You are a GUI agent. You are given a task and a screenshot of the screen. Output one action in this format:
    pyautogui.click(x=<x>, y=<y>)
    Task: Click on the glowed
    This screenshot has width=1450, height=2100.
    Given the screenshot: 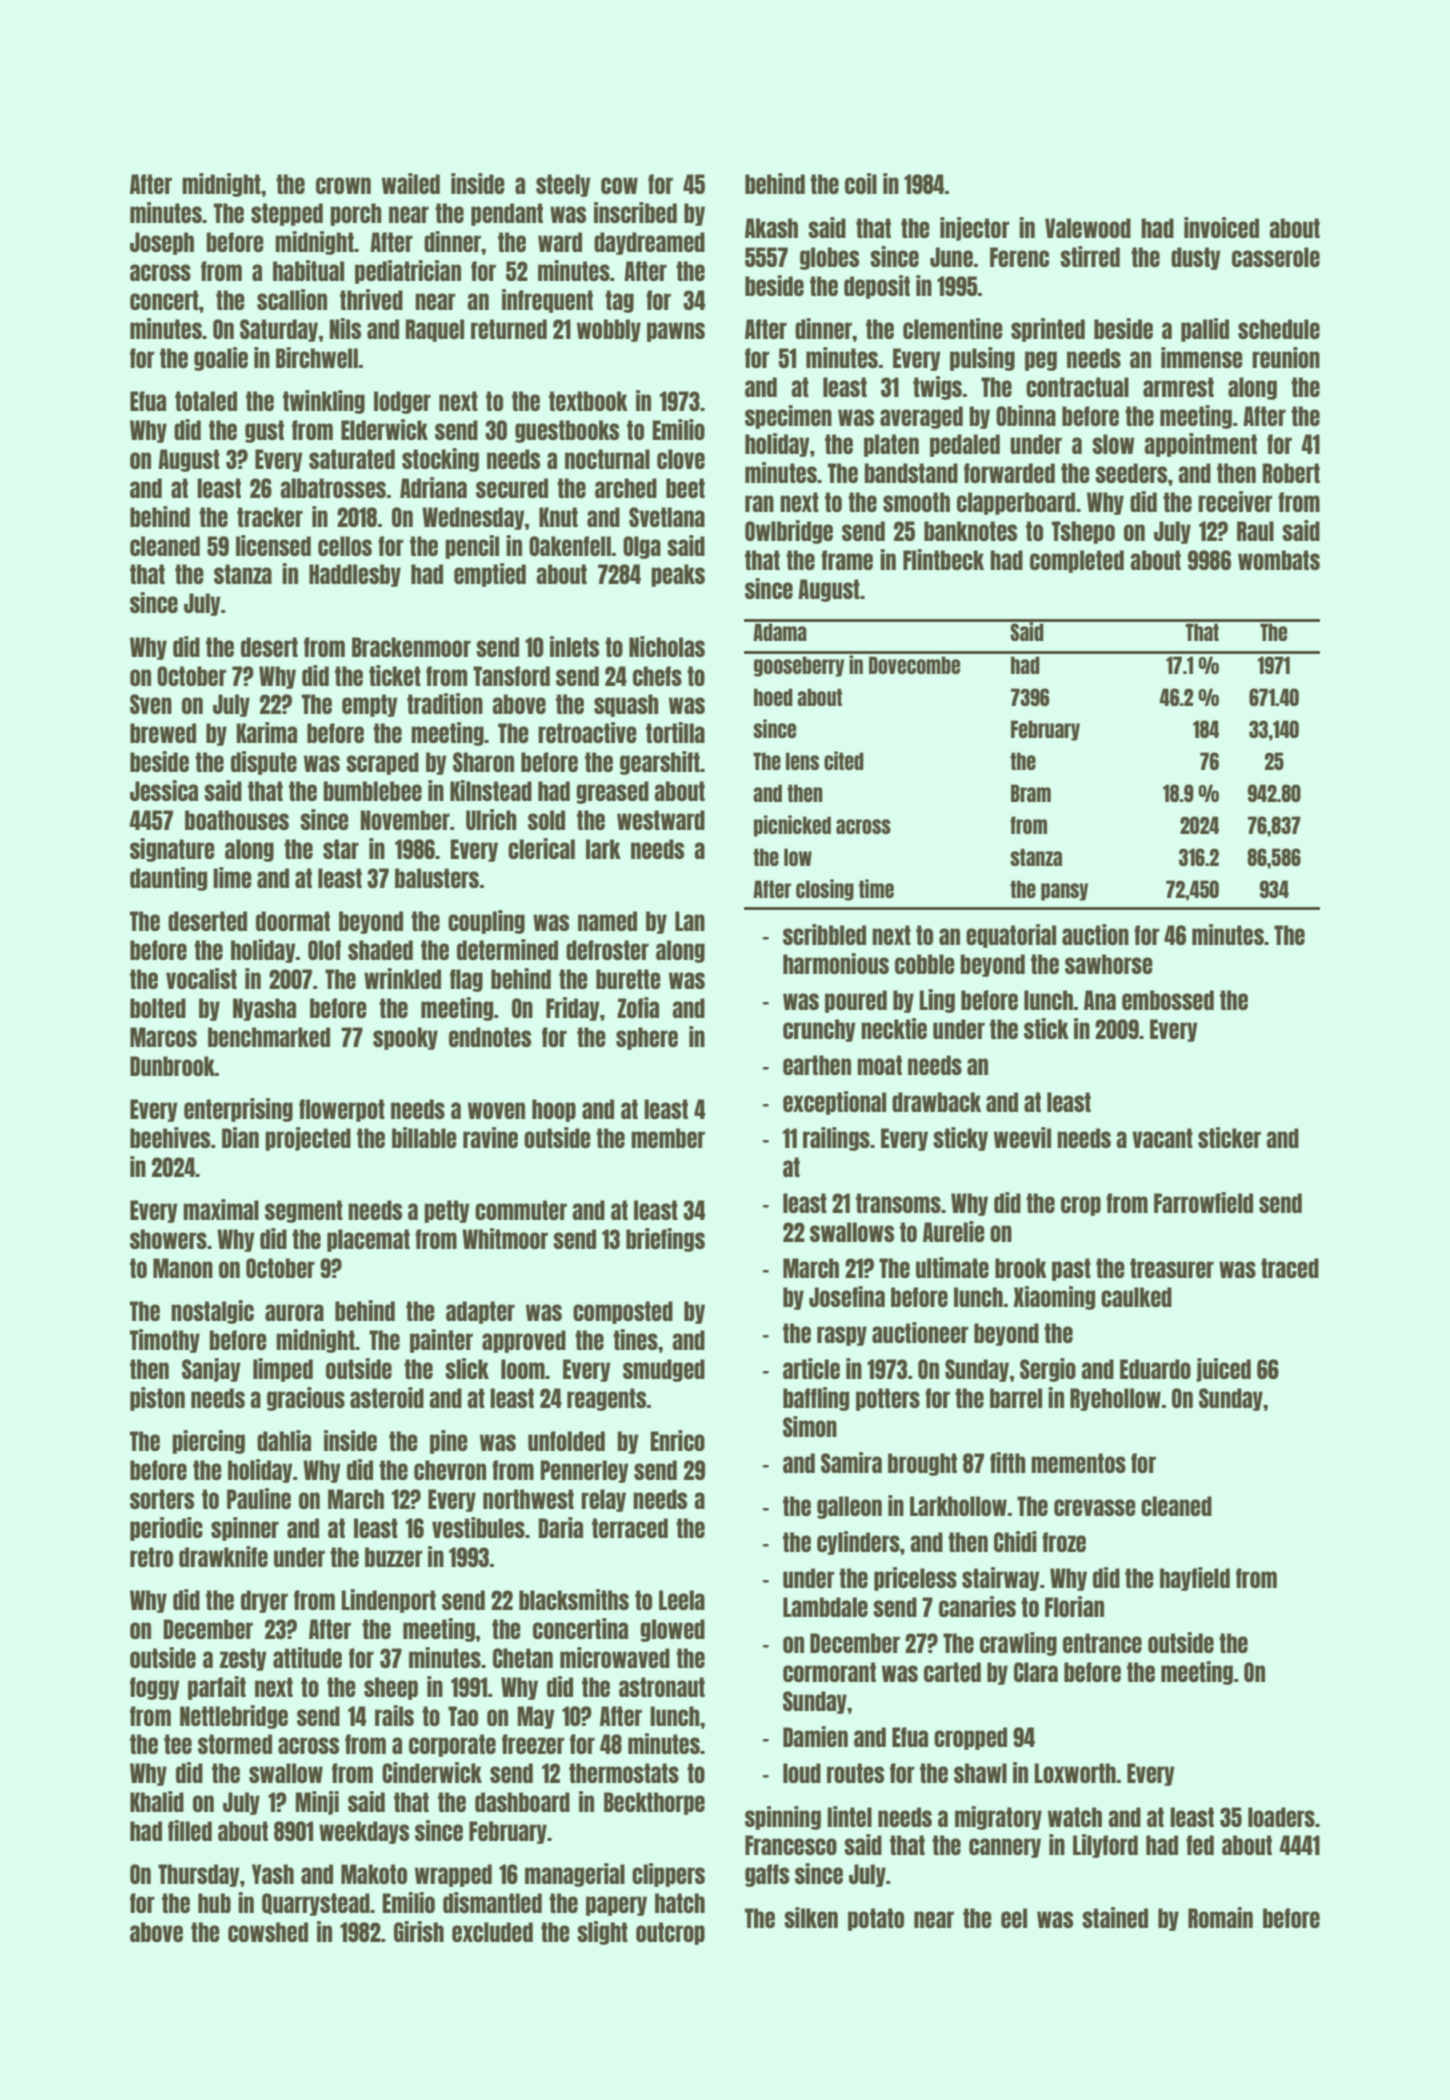 What is the action you would take?
    pyautogui.click(x=672, y=1630)
